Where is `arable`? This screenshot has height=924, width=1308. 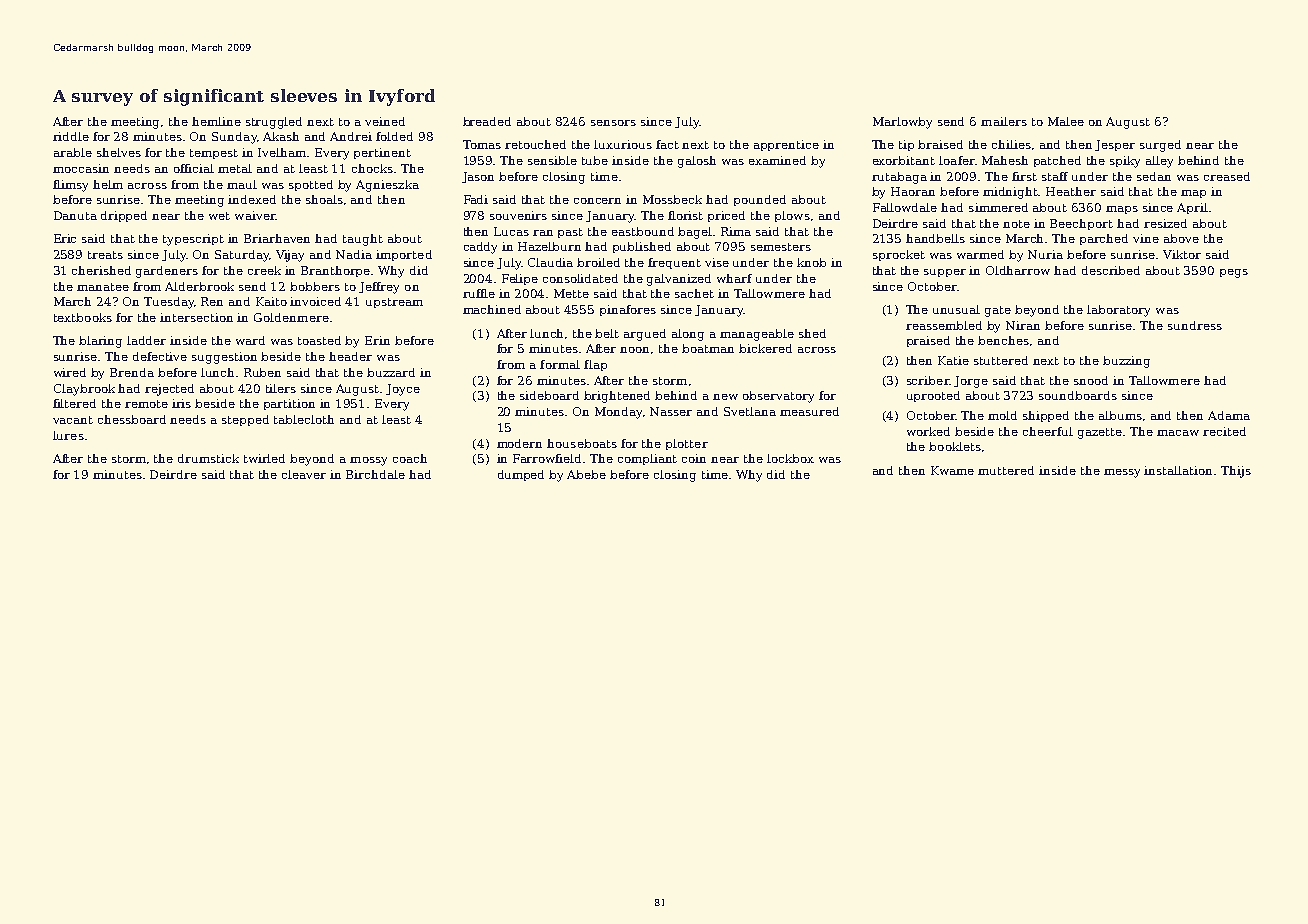
arable is located at coordinates (73, 152).
